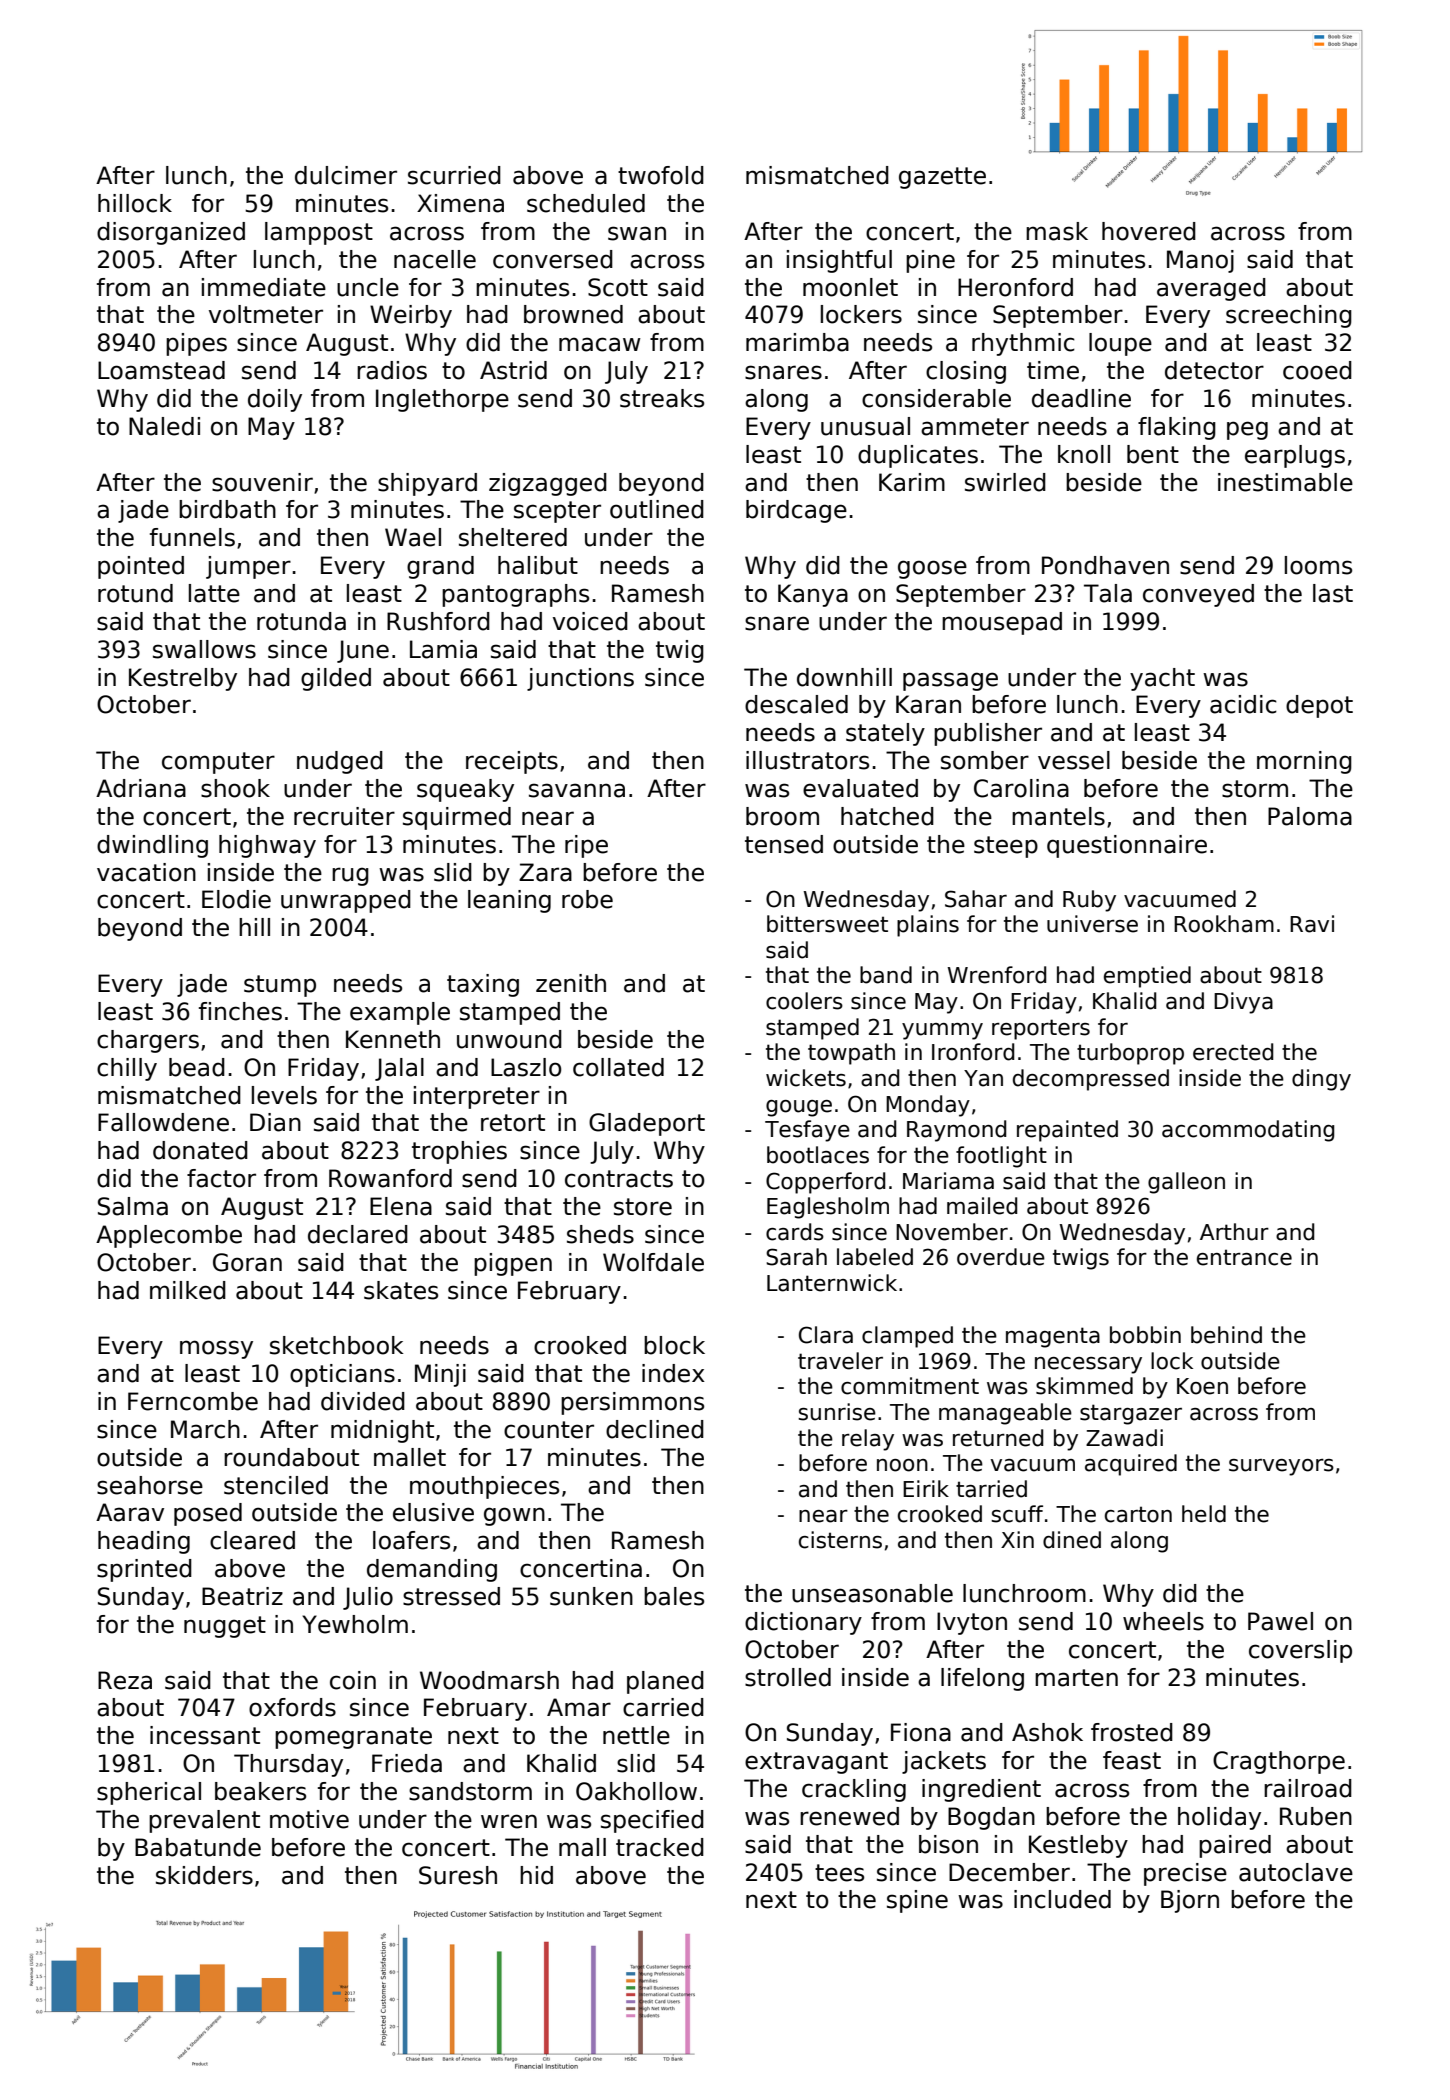  I want to click on screeching, so click(1289, 316).
